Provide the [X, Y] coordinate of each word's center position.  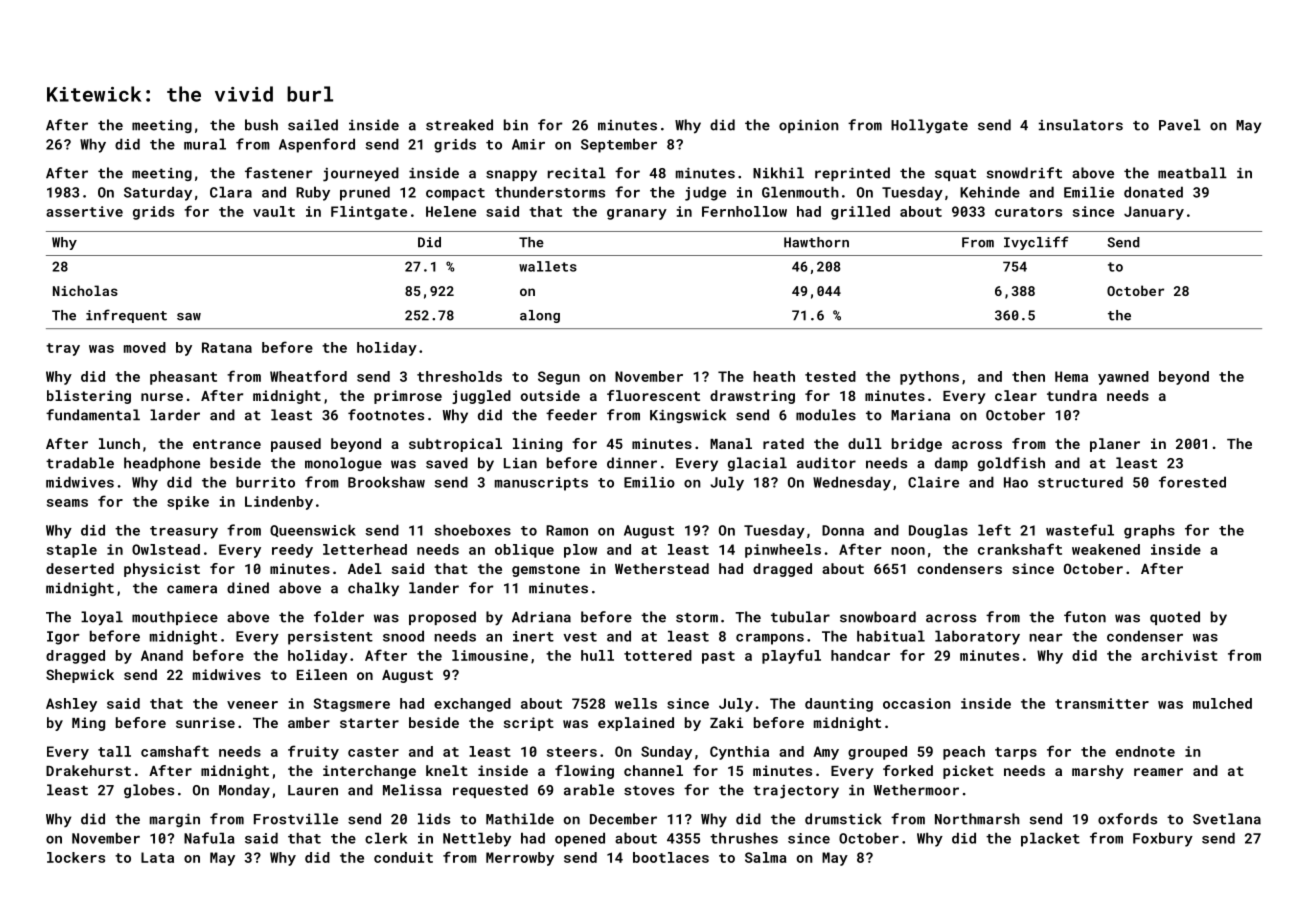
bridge [917, 445]
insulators [1081, 125]
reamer [1158, 772]
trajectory [796, 792]
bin [516, 125]
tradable [80, 463]
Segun [559, 378]
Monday [244, 791]
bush [261, 125]
